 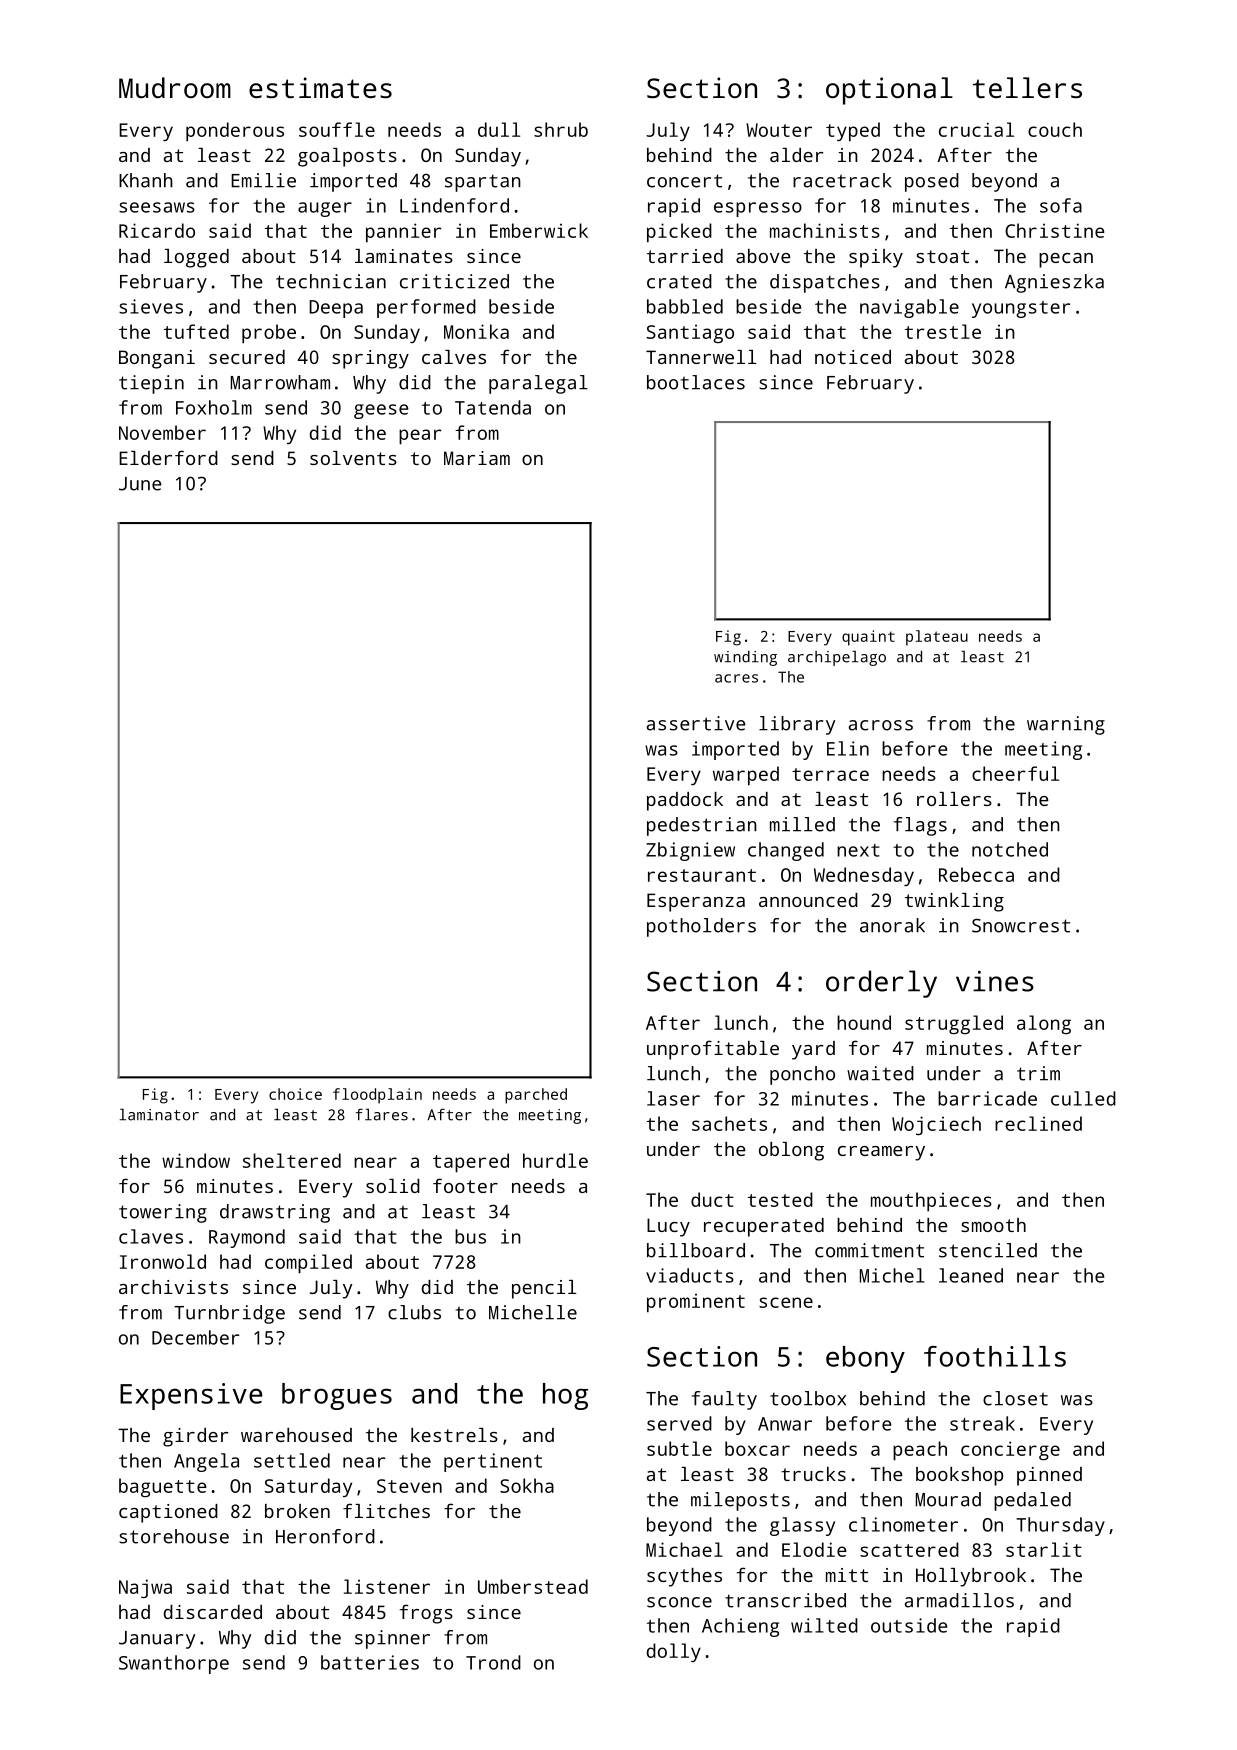 What do you see at coordinates (858, 850) in the screenshot?
I see `next` at bounding box center [858, 850].
